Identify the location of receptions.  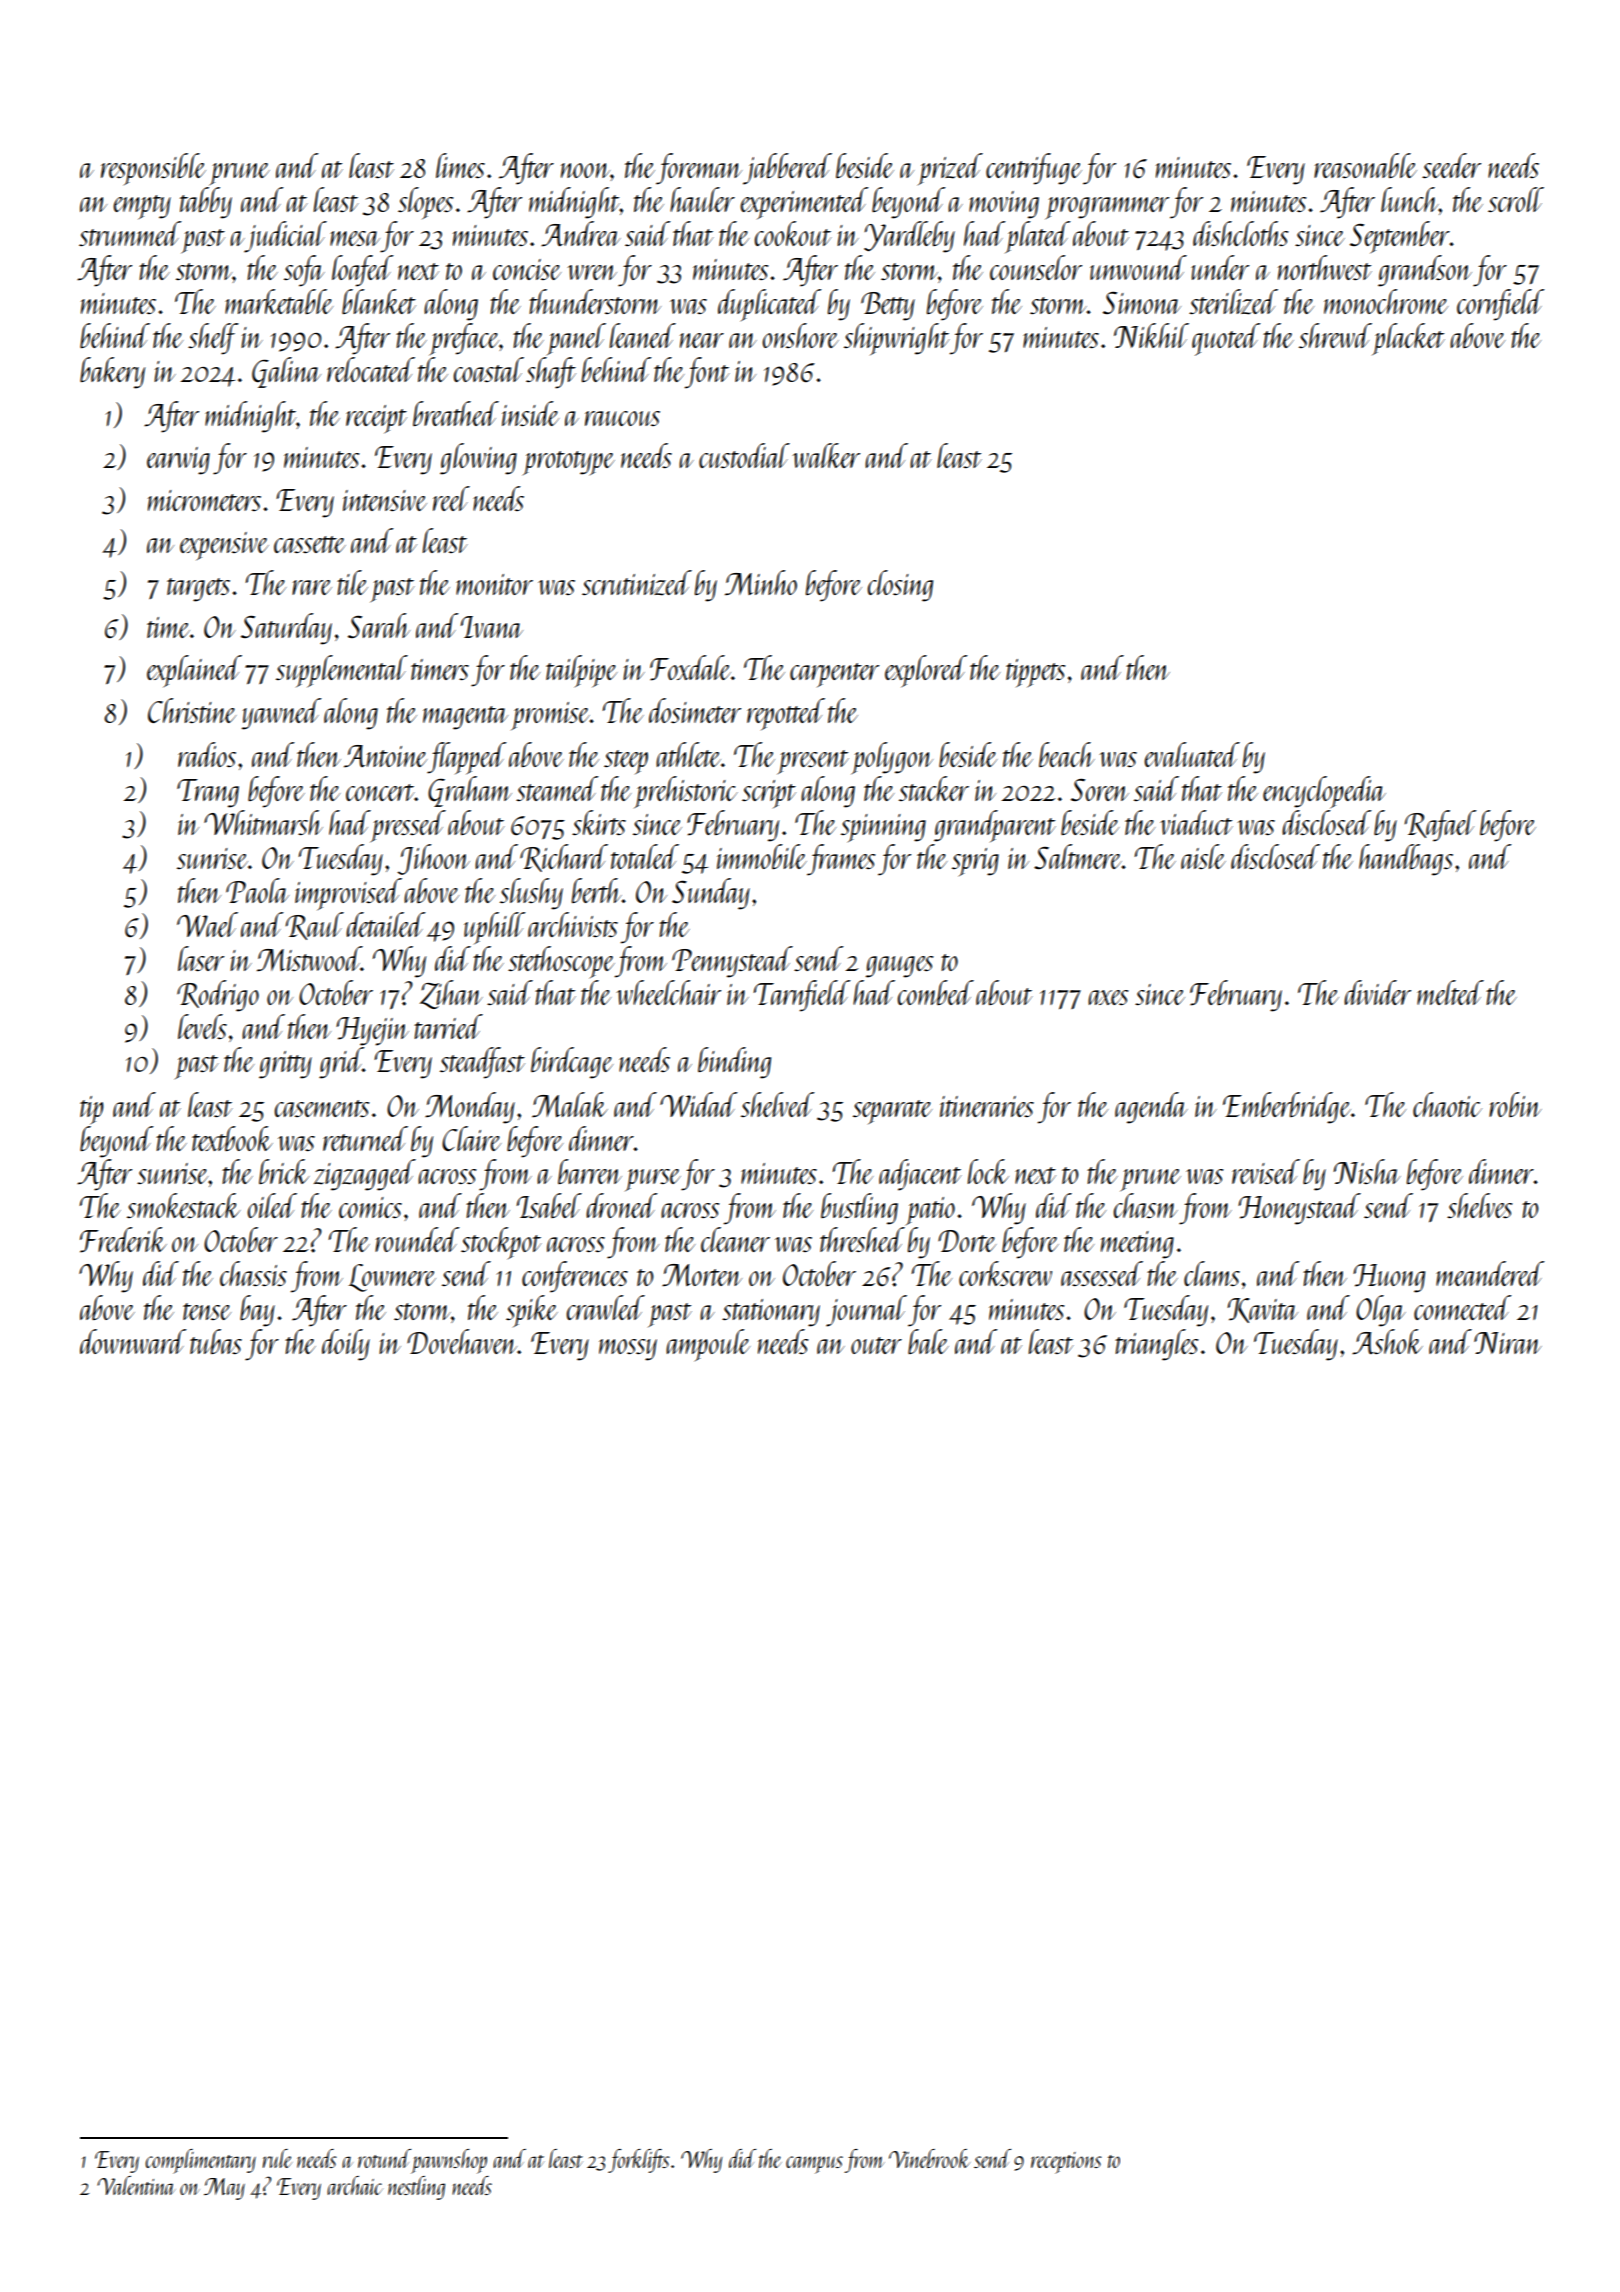
(1066, 2163).
